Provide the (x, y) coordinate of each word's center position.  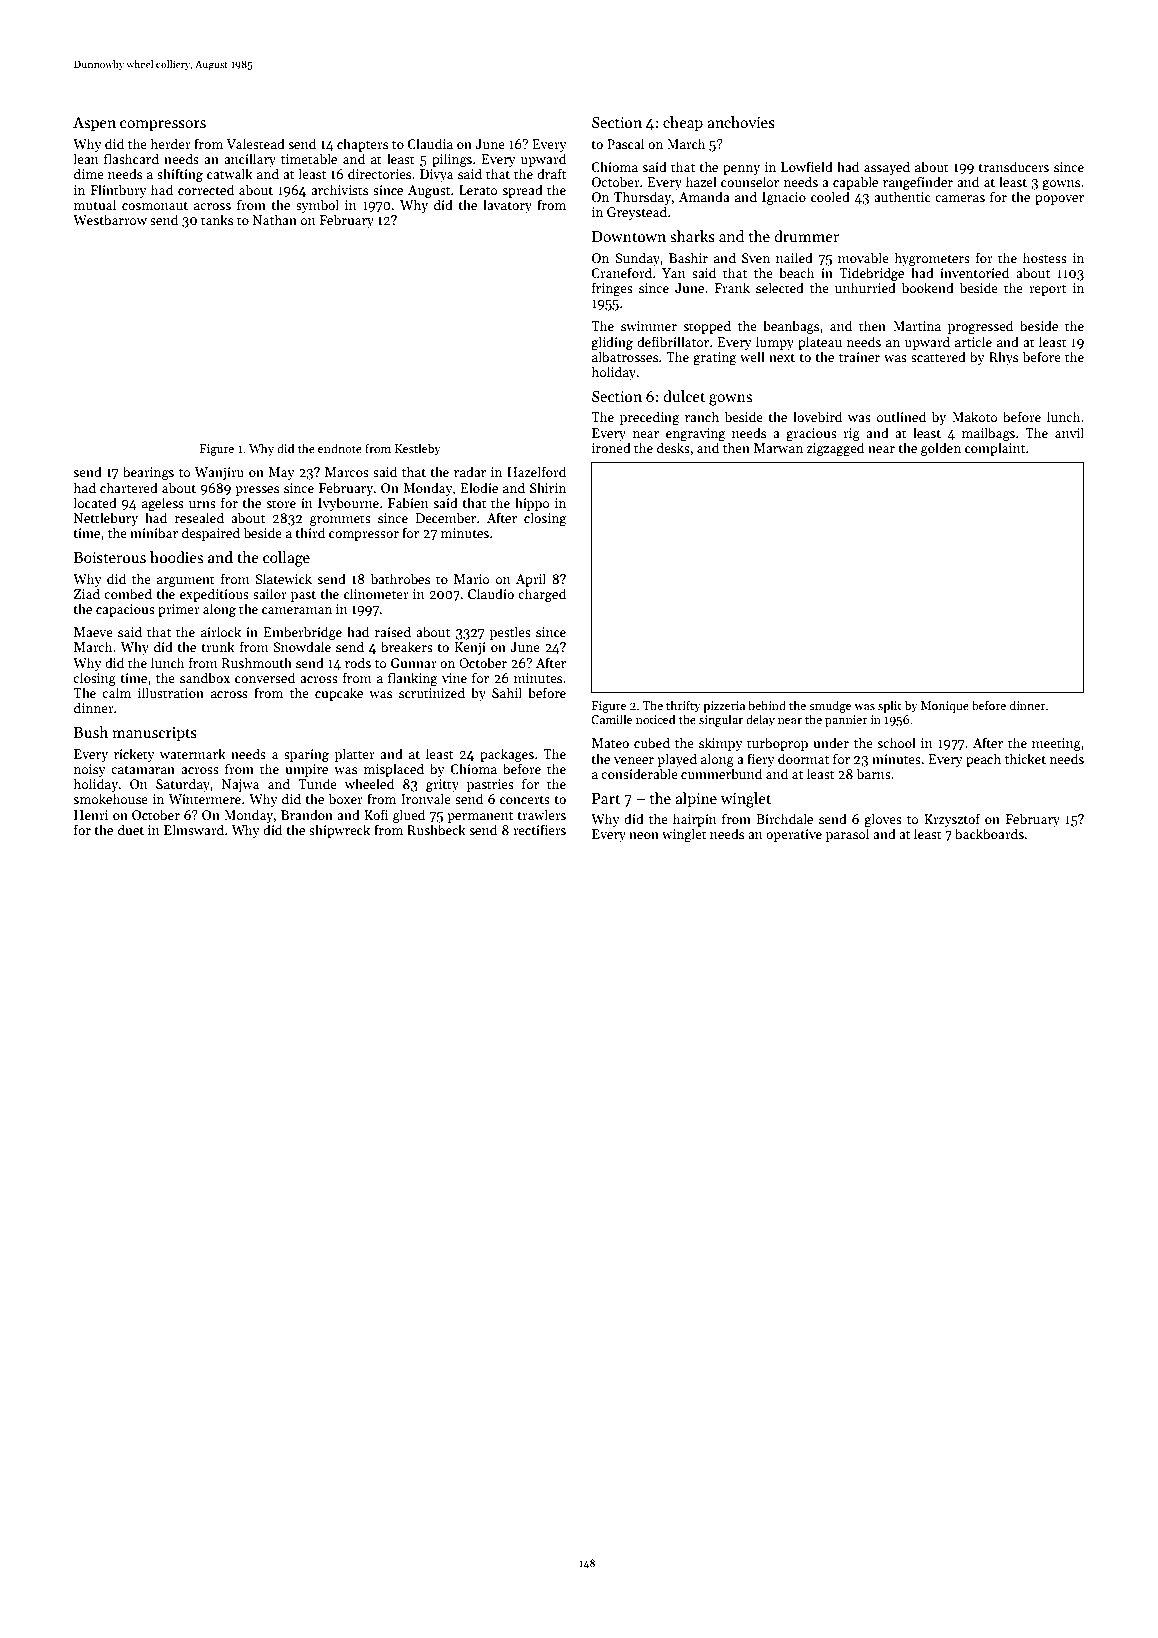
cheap (683, 123)
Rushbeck (436, 829)
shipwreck (339, 831)
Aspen (94, 124)
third (310, 532)
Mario (471, 579)
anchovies (741, 122)
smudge (830, 706)
